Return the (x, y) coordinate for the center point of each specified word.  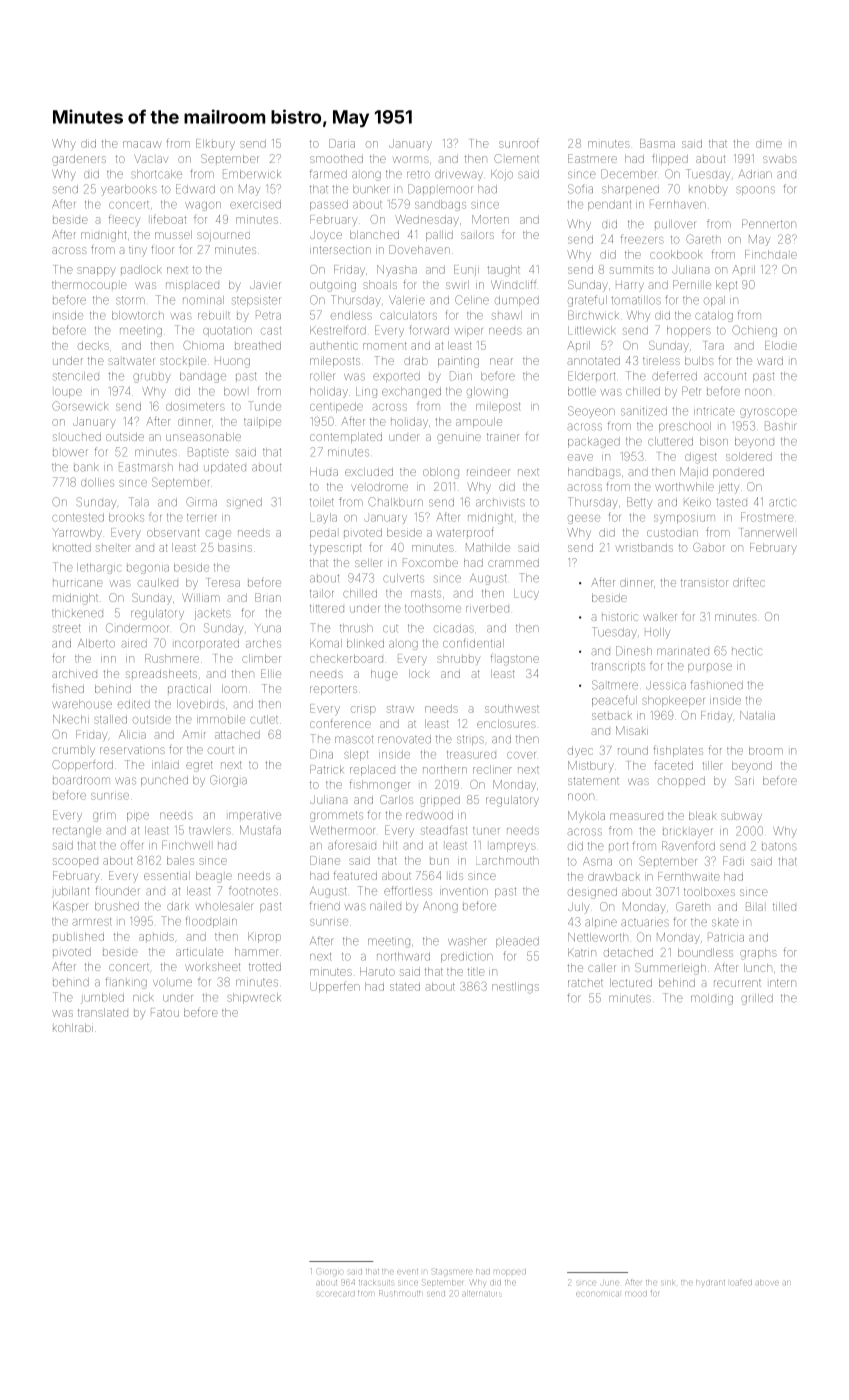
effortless (408, 891)
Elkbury (215, 144)
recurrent (737, 983)
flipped (670, 159)
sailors (477, 235)
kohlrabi (73, 1028)
